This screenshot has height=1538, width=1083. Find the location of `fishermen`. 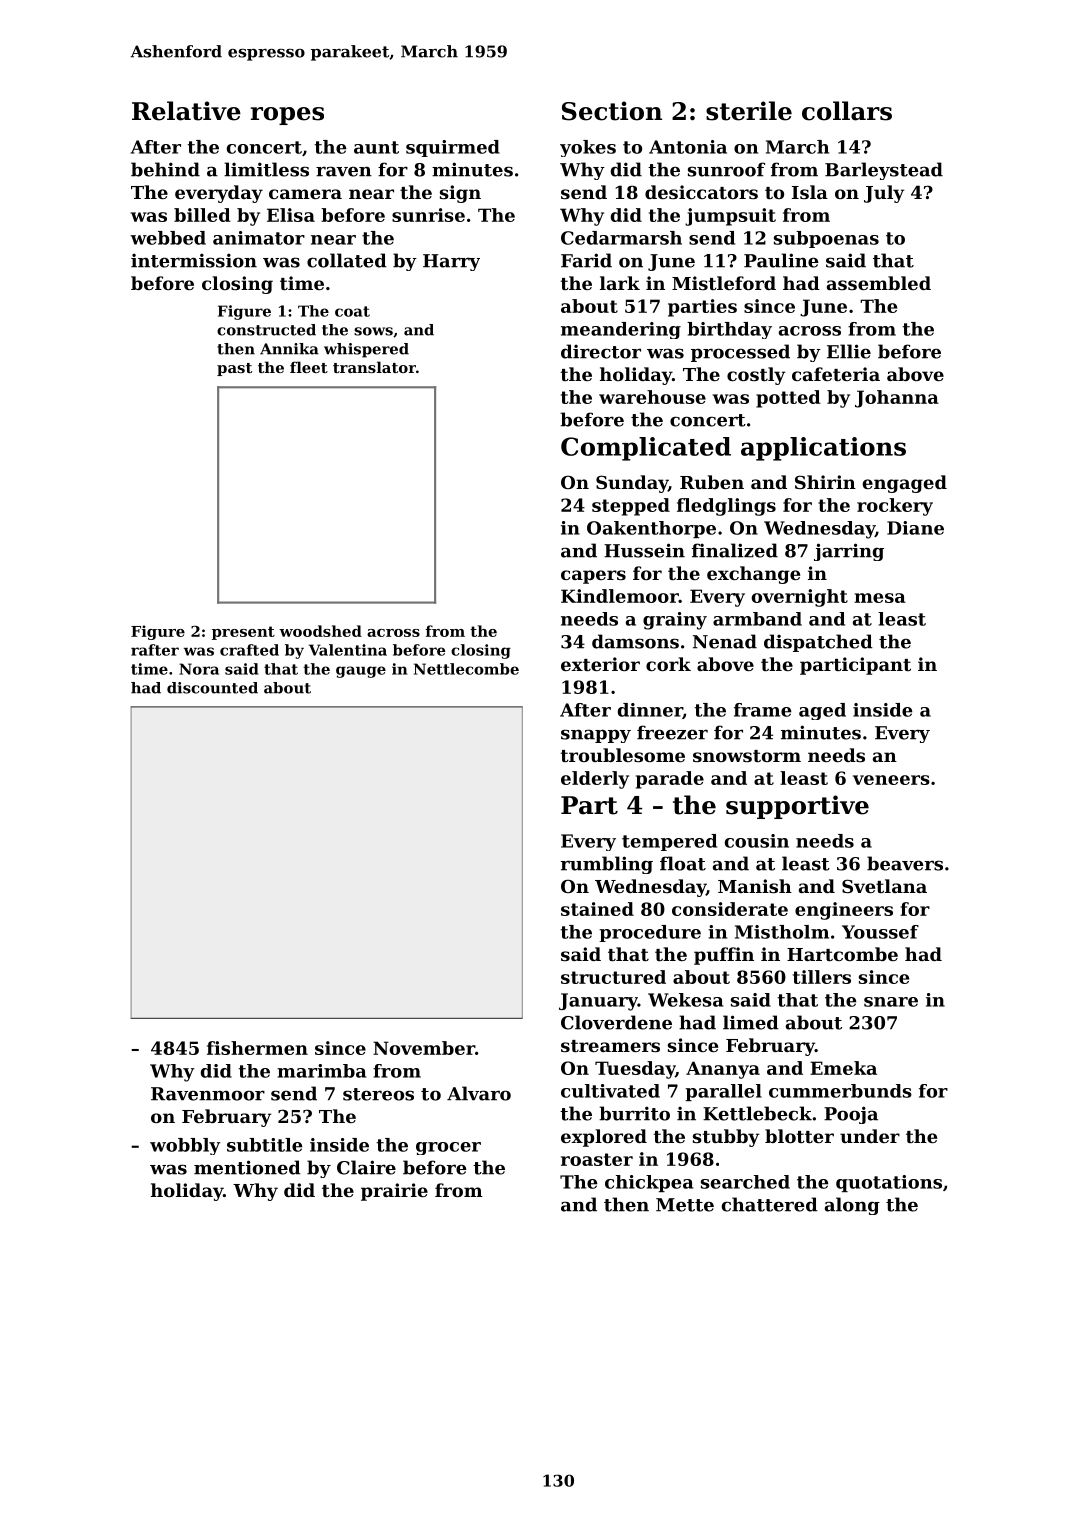

fishermen is located at coordinates (257, 1048).
